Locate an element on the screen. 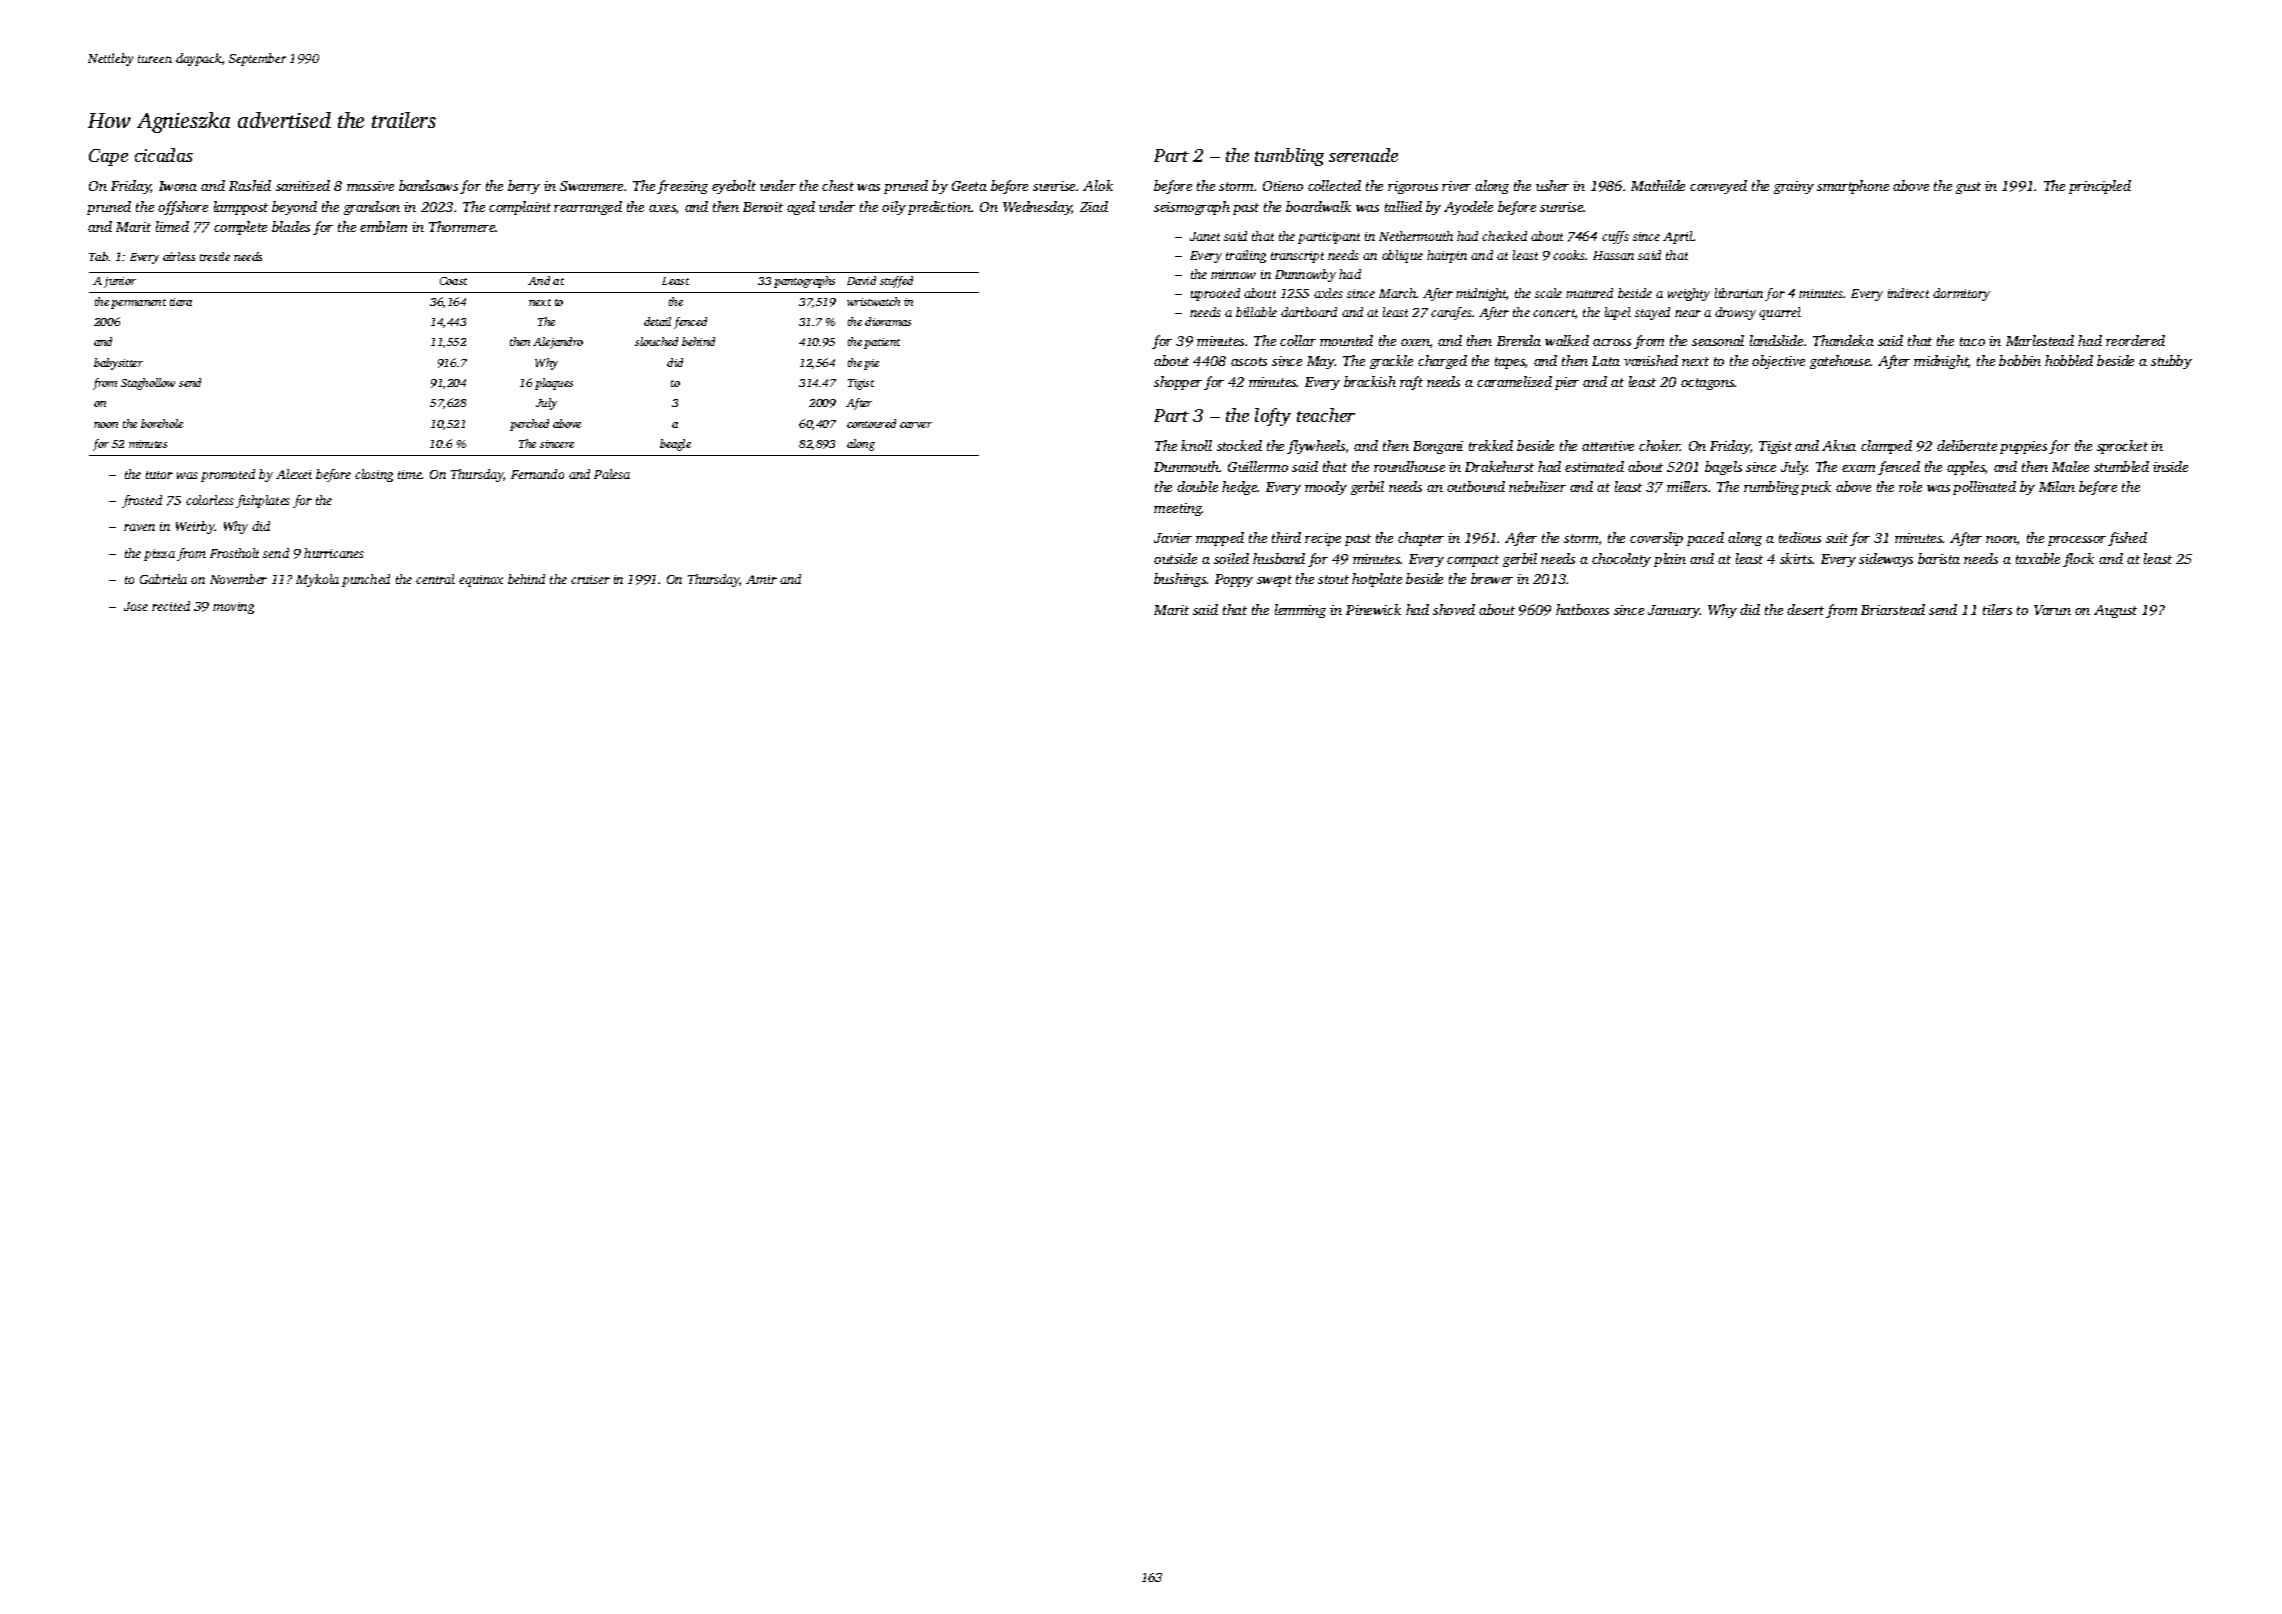 The width and height of the screenshot is (2282, 1614). slouched is located at coordinates (656, 341).
